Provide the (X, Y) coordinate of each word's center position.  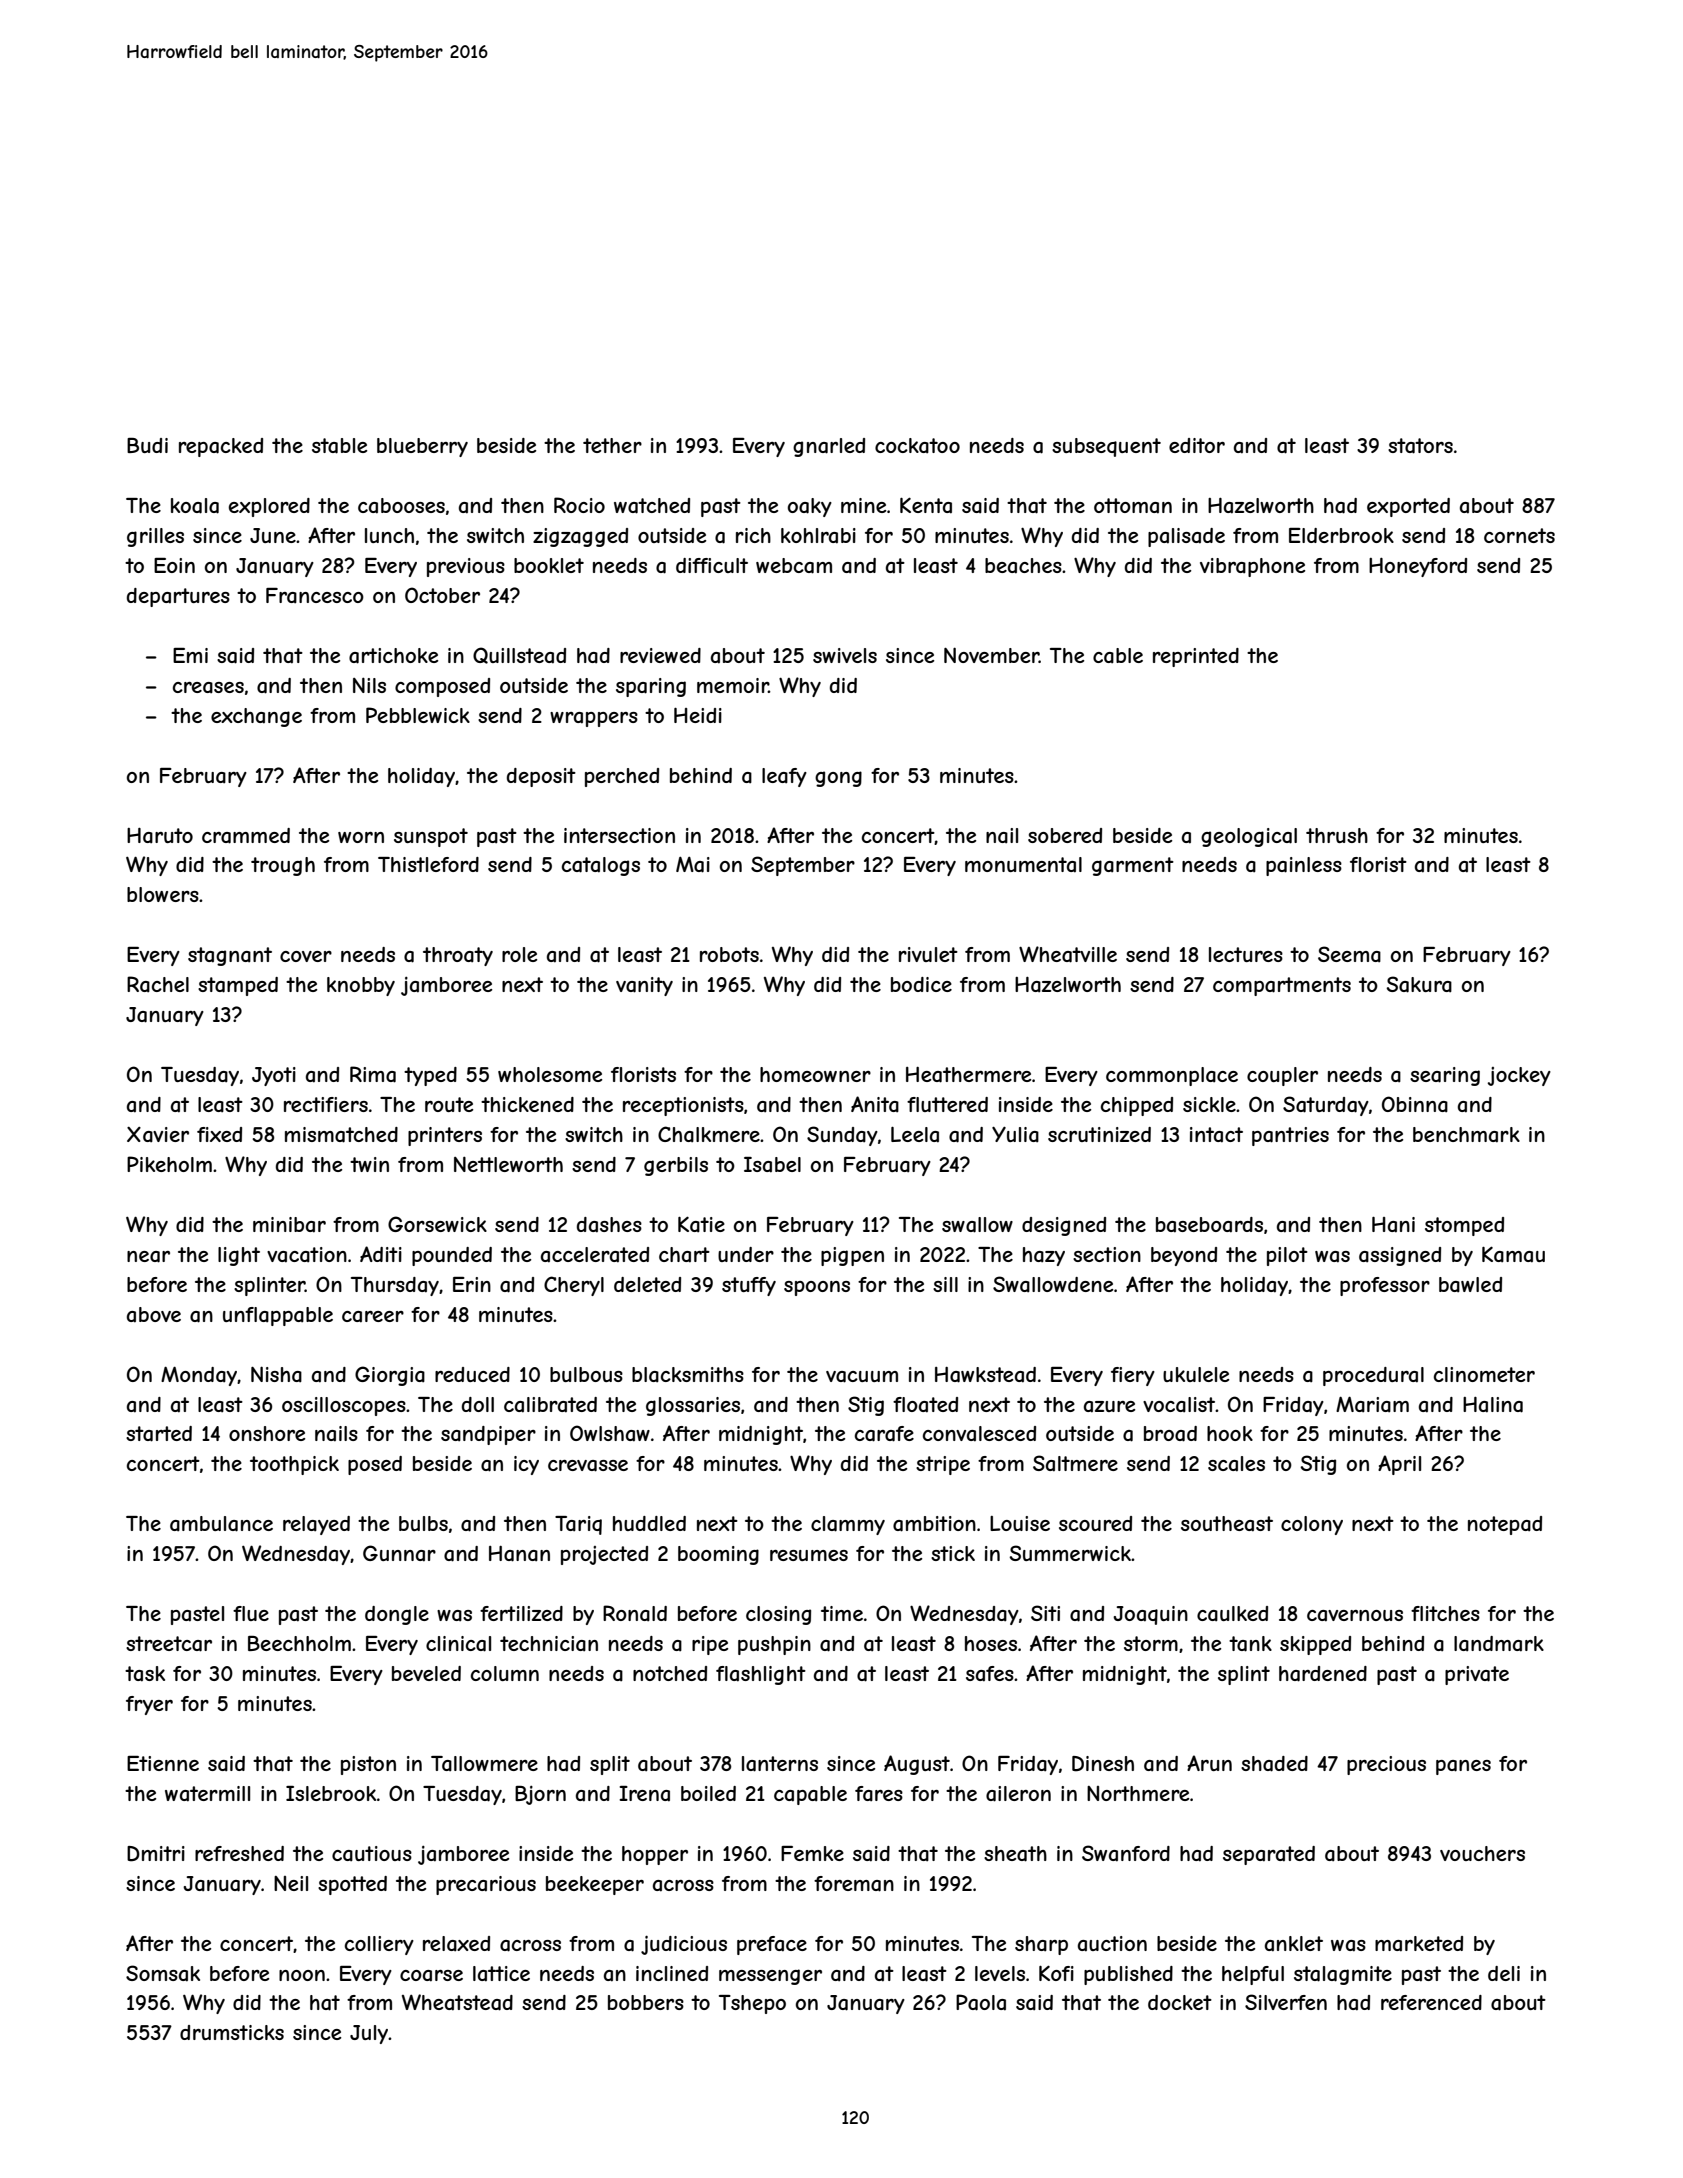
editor (1197, 445)
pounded (452, 1256)
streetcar (169, 1644)
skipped (1315, 1645)
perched (622, 777)
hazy (1044, 1256)
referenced (1431, 2002)
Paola (981, 2002)
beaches (1023, 566)
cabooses (401, 506)
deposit (541, 777)
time (842, 1613)
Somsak (163, 1973)
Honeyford (1418, 567)
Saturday (1326, 1106)
